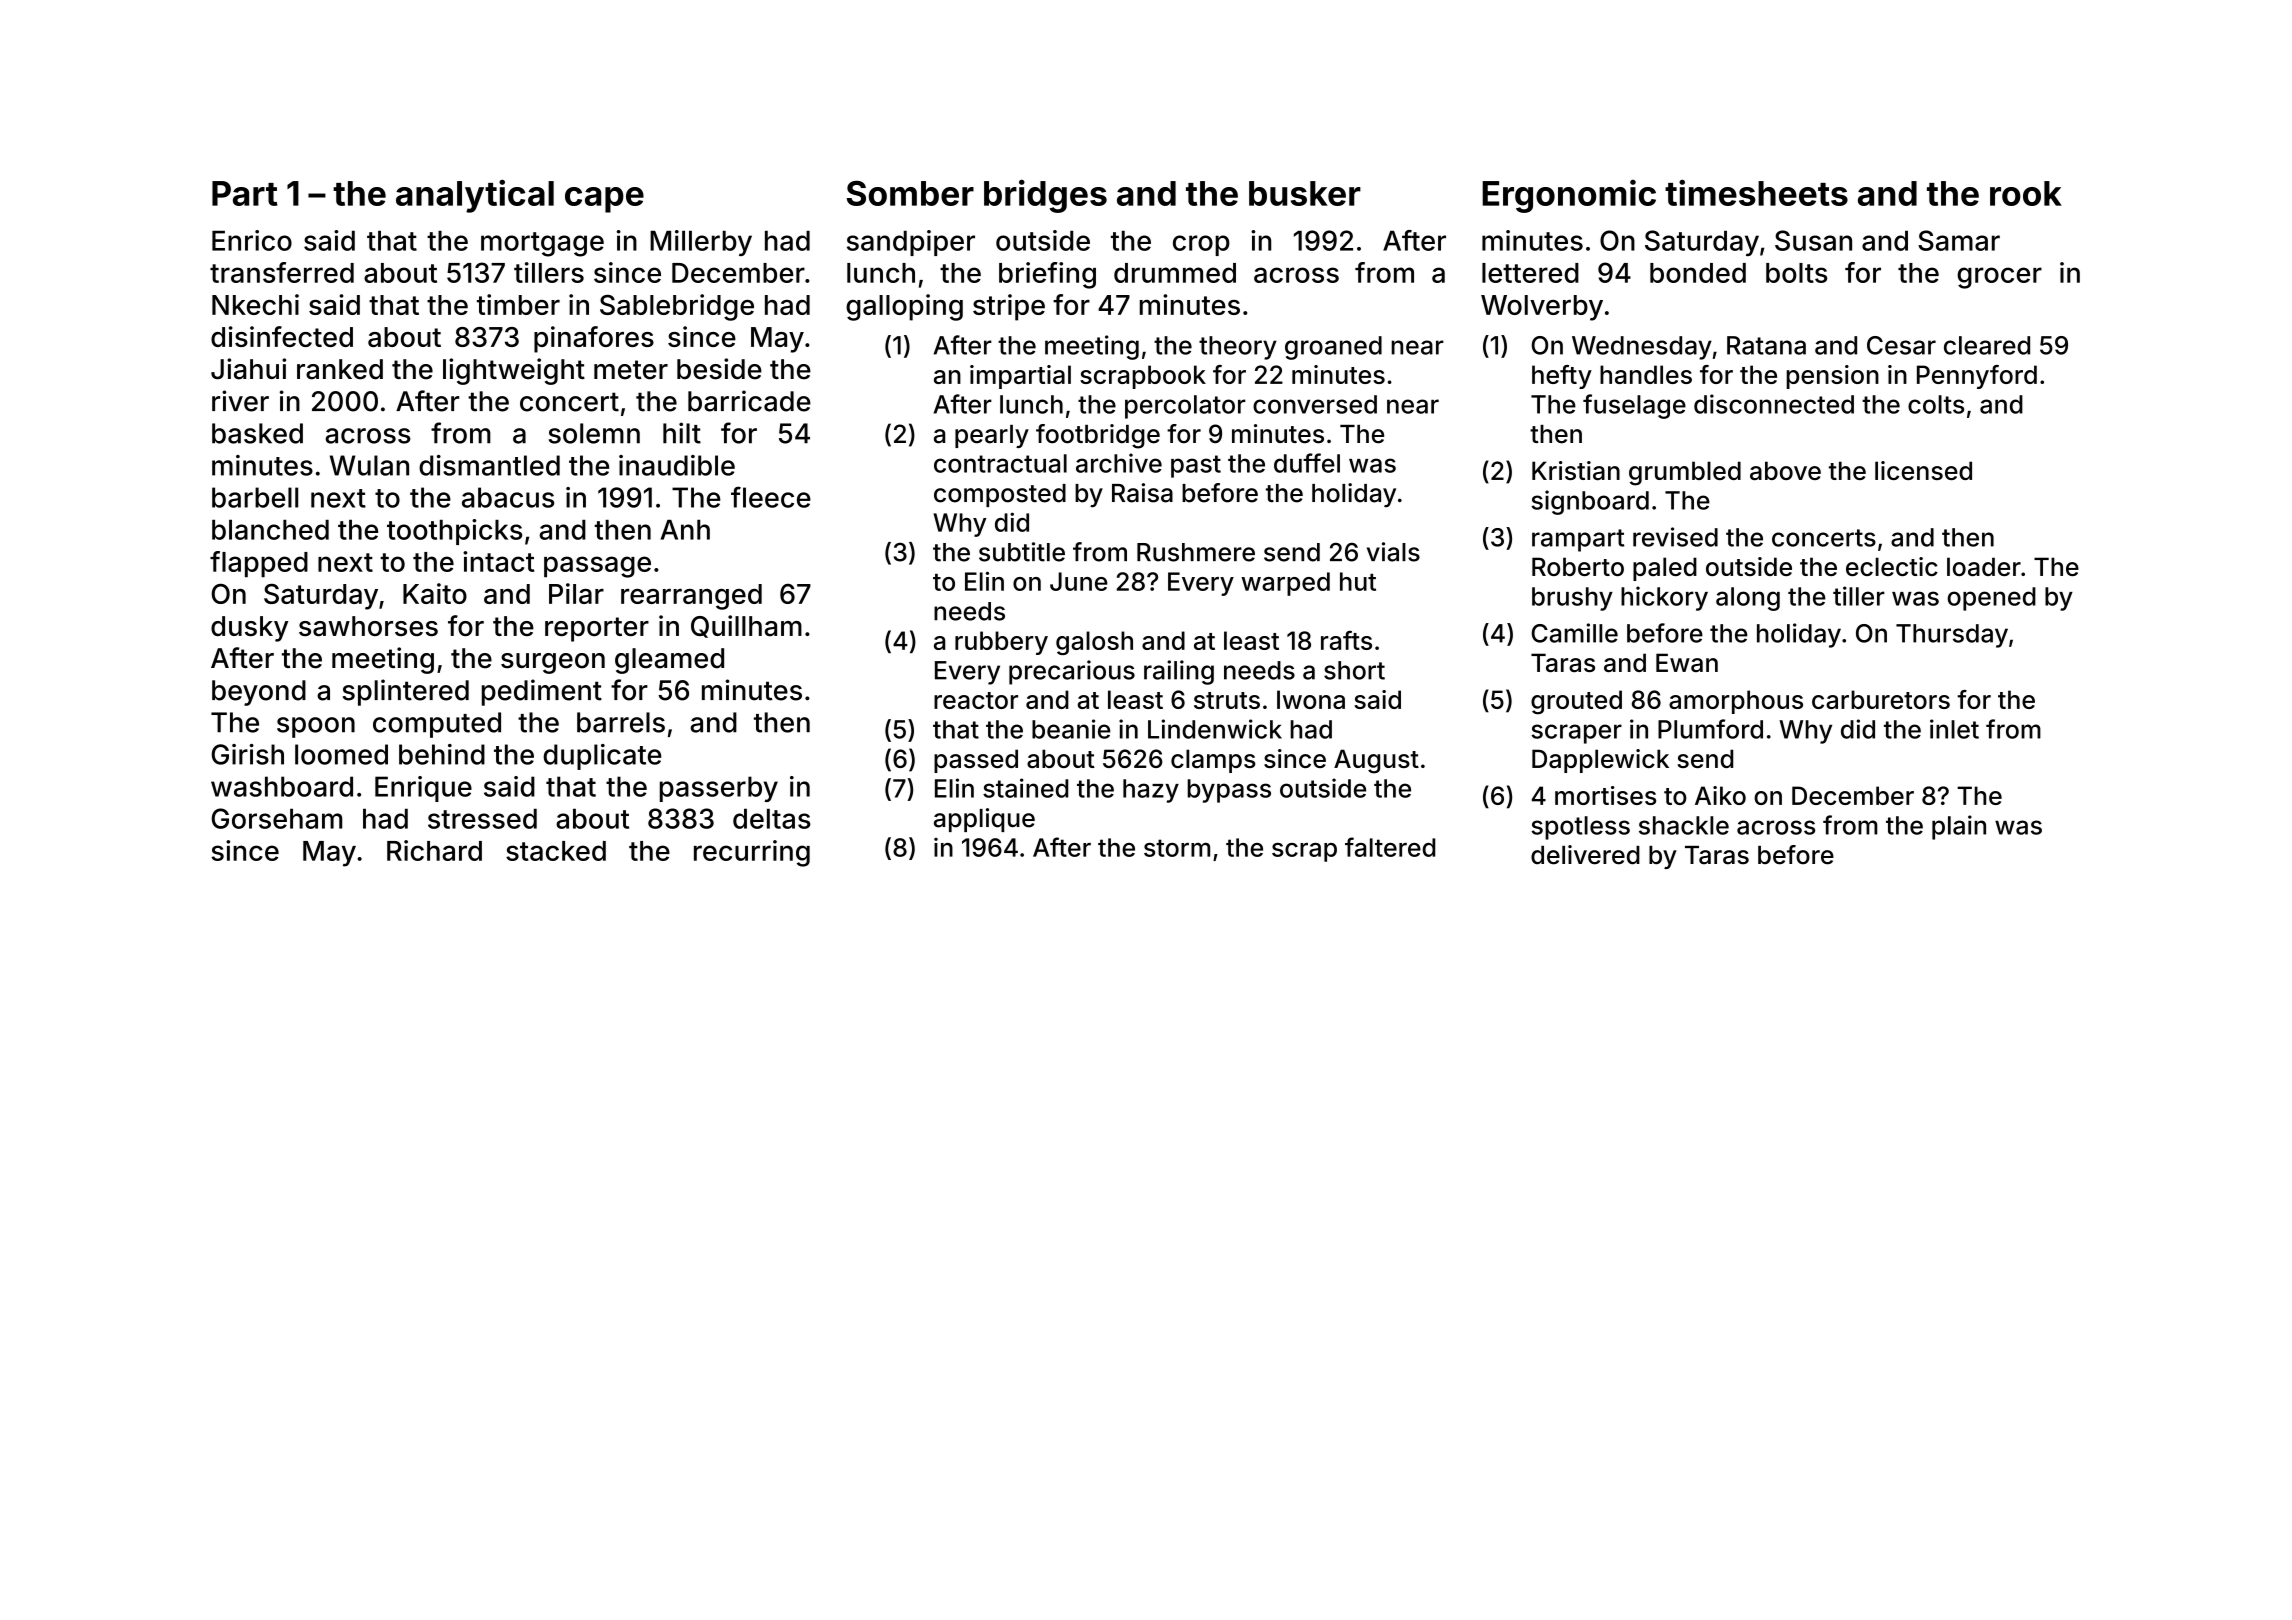  I want to click on licensed, so click(1923, 470).
